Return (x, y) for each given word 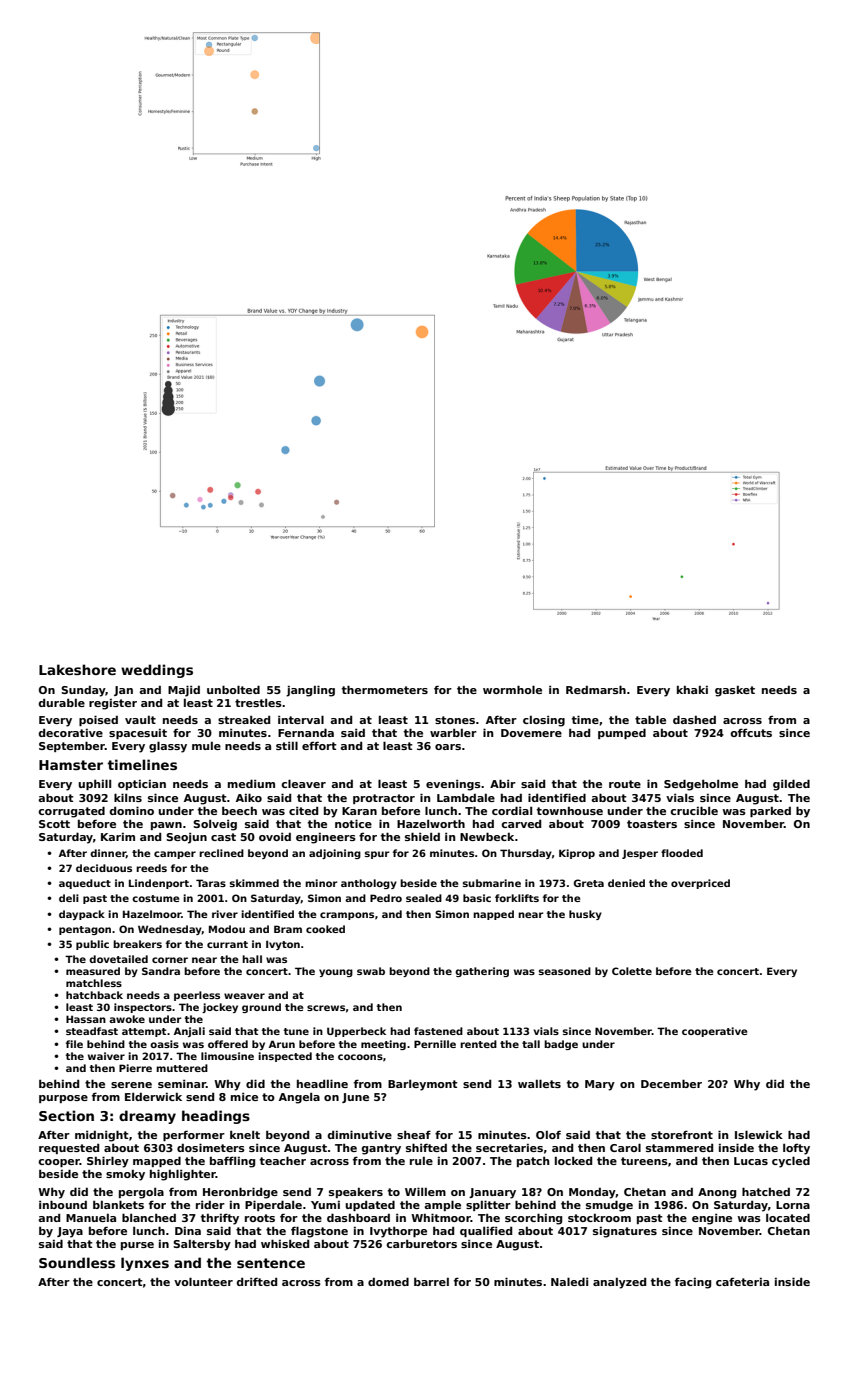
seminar (182, 1084)
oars (448, 747)
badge (561, 1045)
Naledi (569, 1281)
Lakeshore (77, 669)
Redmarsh (596, 689)
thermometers (384, 689)
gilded (791, 785)
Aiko (249, 797)
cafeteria (742, 1282)
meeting (383, 1045)
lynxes (145, 1264)
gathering (482, 972)
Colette (632, 971)
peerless (197, 996)
